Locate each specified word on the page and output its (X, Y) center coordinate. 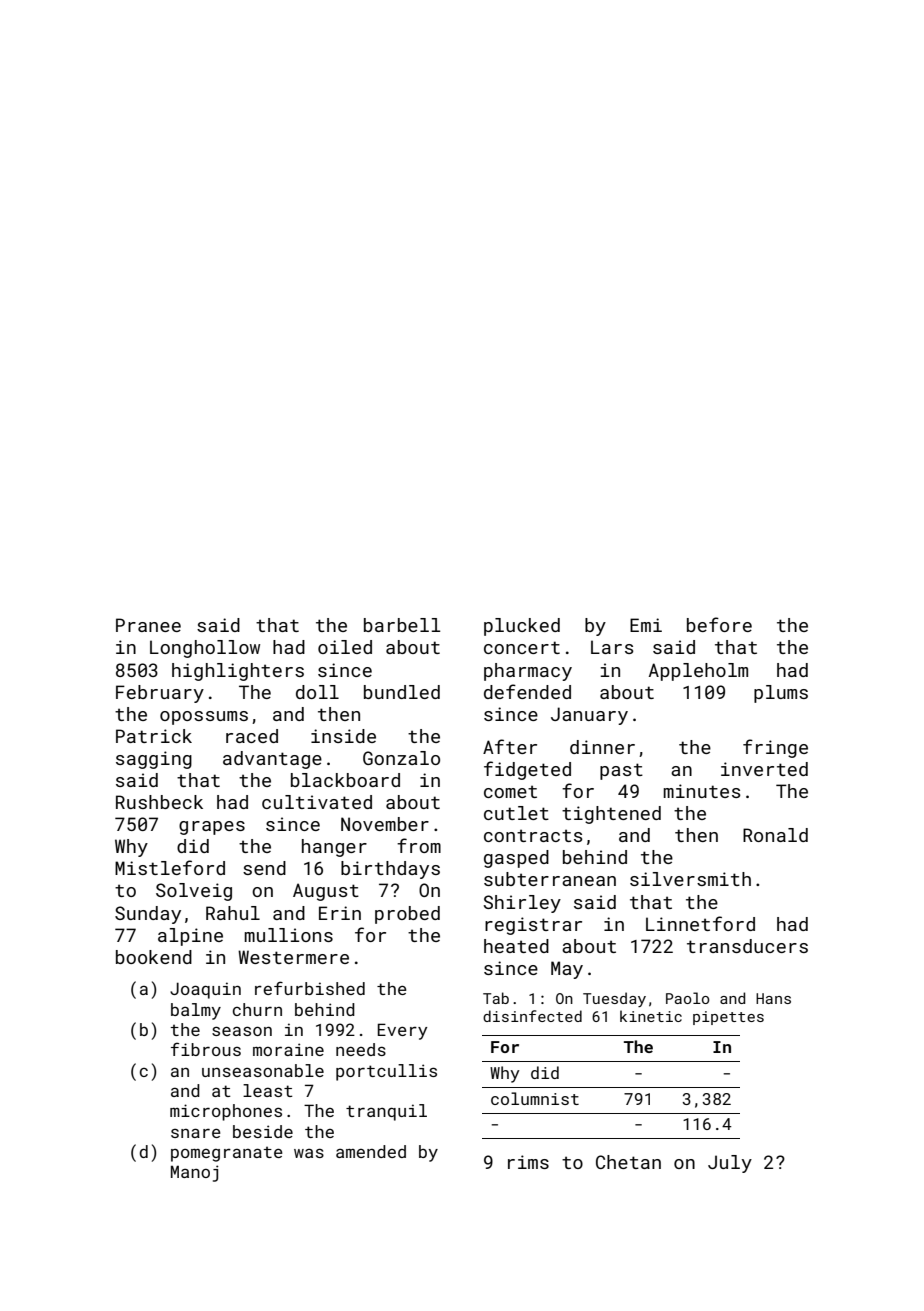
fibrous (206, 1049)
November (385, 824)
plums (781, 694)
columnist (535, 1098)
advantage (272, 760)
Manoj (195, 1173)
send (264, 868)
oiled (345, 647)
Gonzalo (401, 758)
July (730, 1164)
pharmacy (528, 672)
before (719, 624)
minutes (702, 791)
